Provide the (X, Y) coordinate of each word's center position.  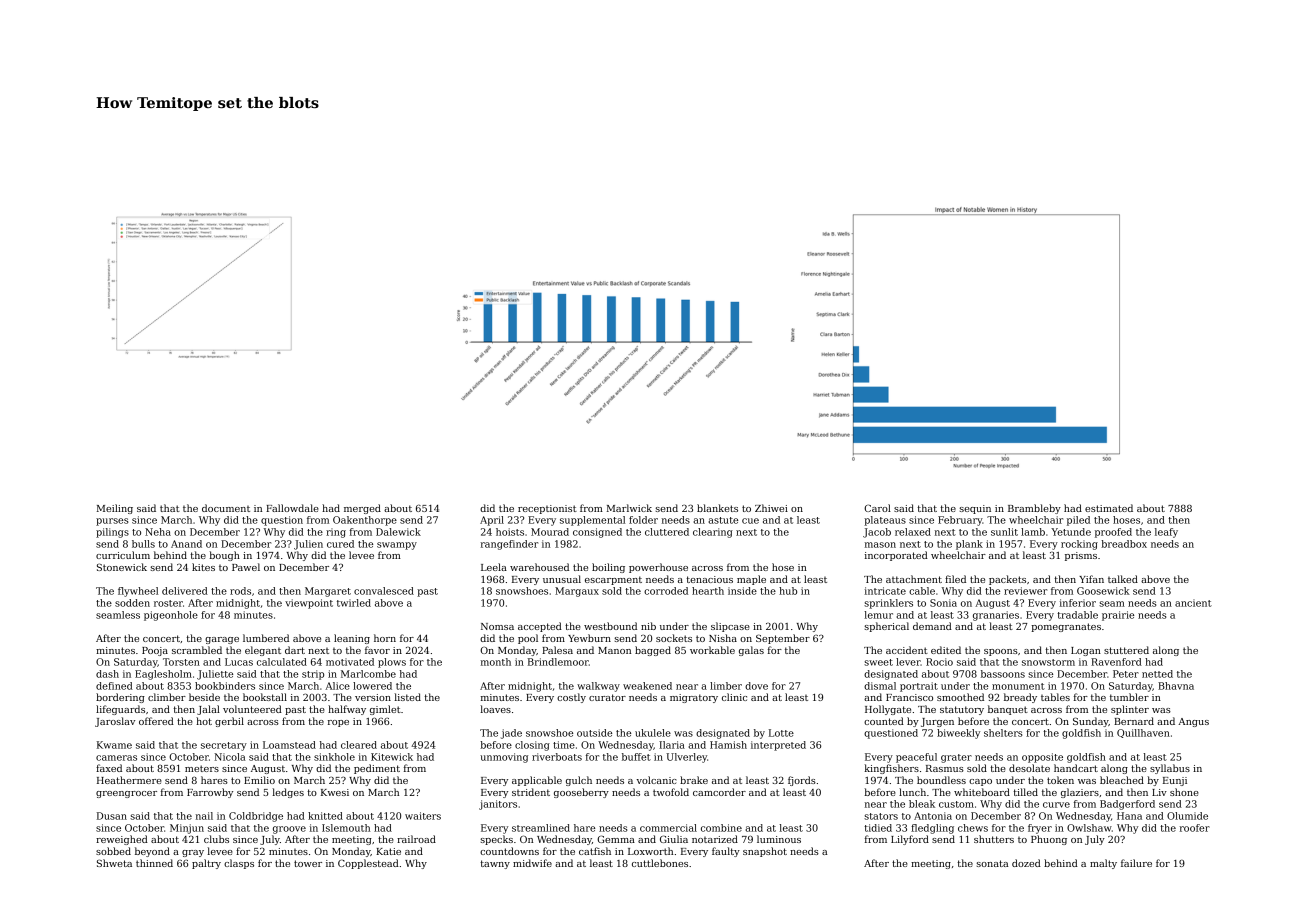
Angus (1193, 722)
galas (751, 651)
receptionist (547, 509)
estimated (1109, 508)
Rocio (939, 662)
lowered (372, 686)
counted (884, 721)
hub (788, 591)
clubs (216, 839)
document (226, 508)
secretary (224, 746)
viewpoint (309, 604)
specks (497, 840)
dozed (1026, 863)
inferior (1078, 603)
